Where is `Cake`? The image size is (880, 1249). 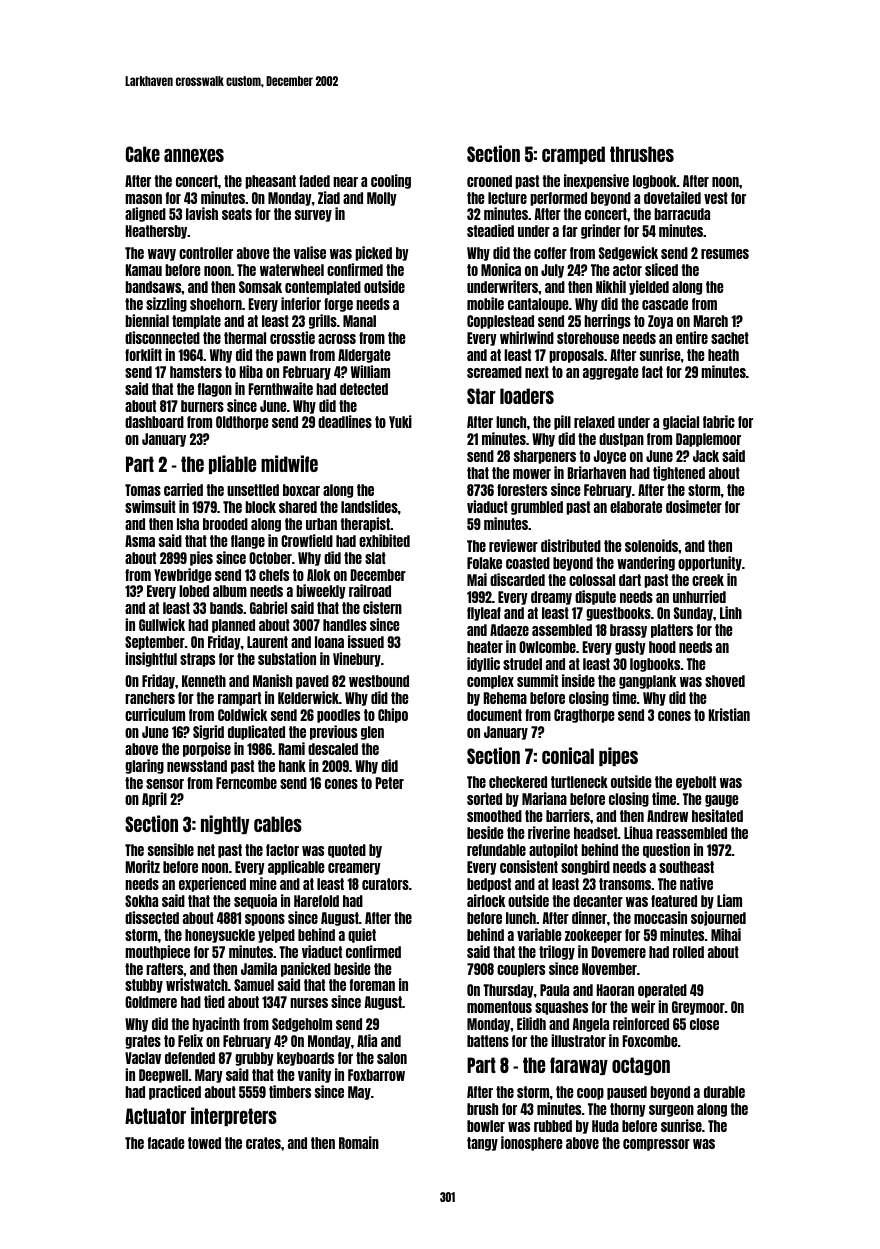 Cake is located at coordinates (143, 154).
